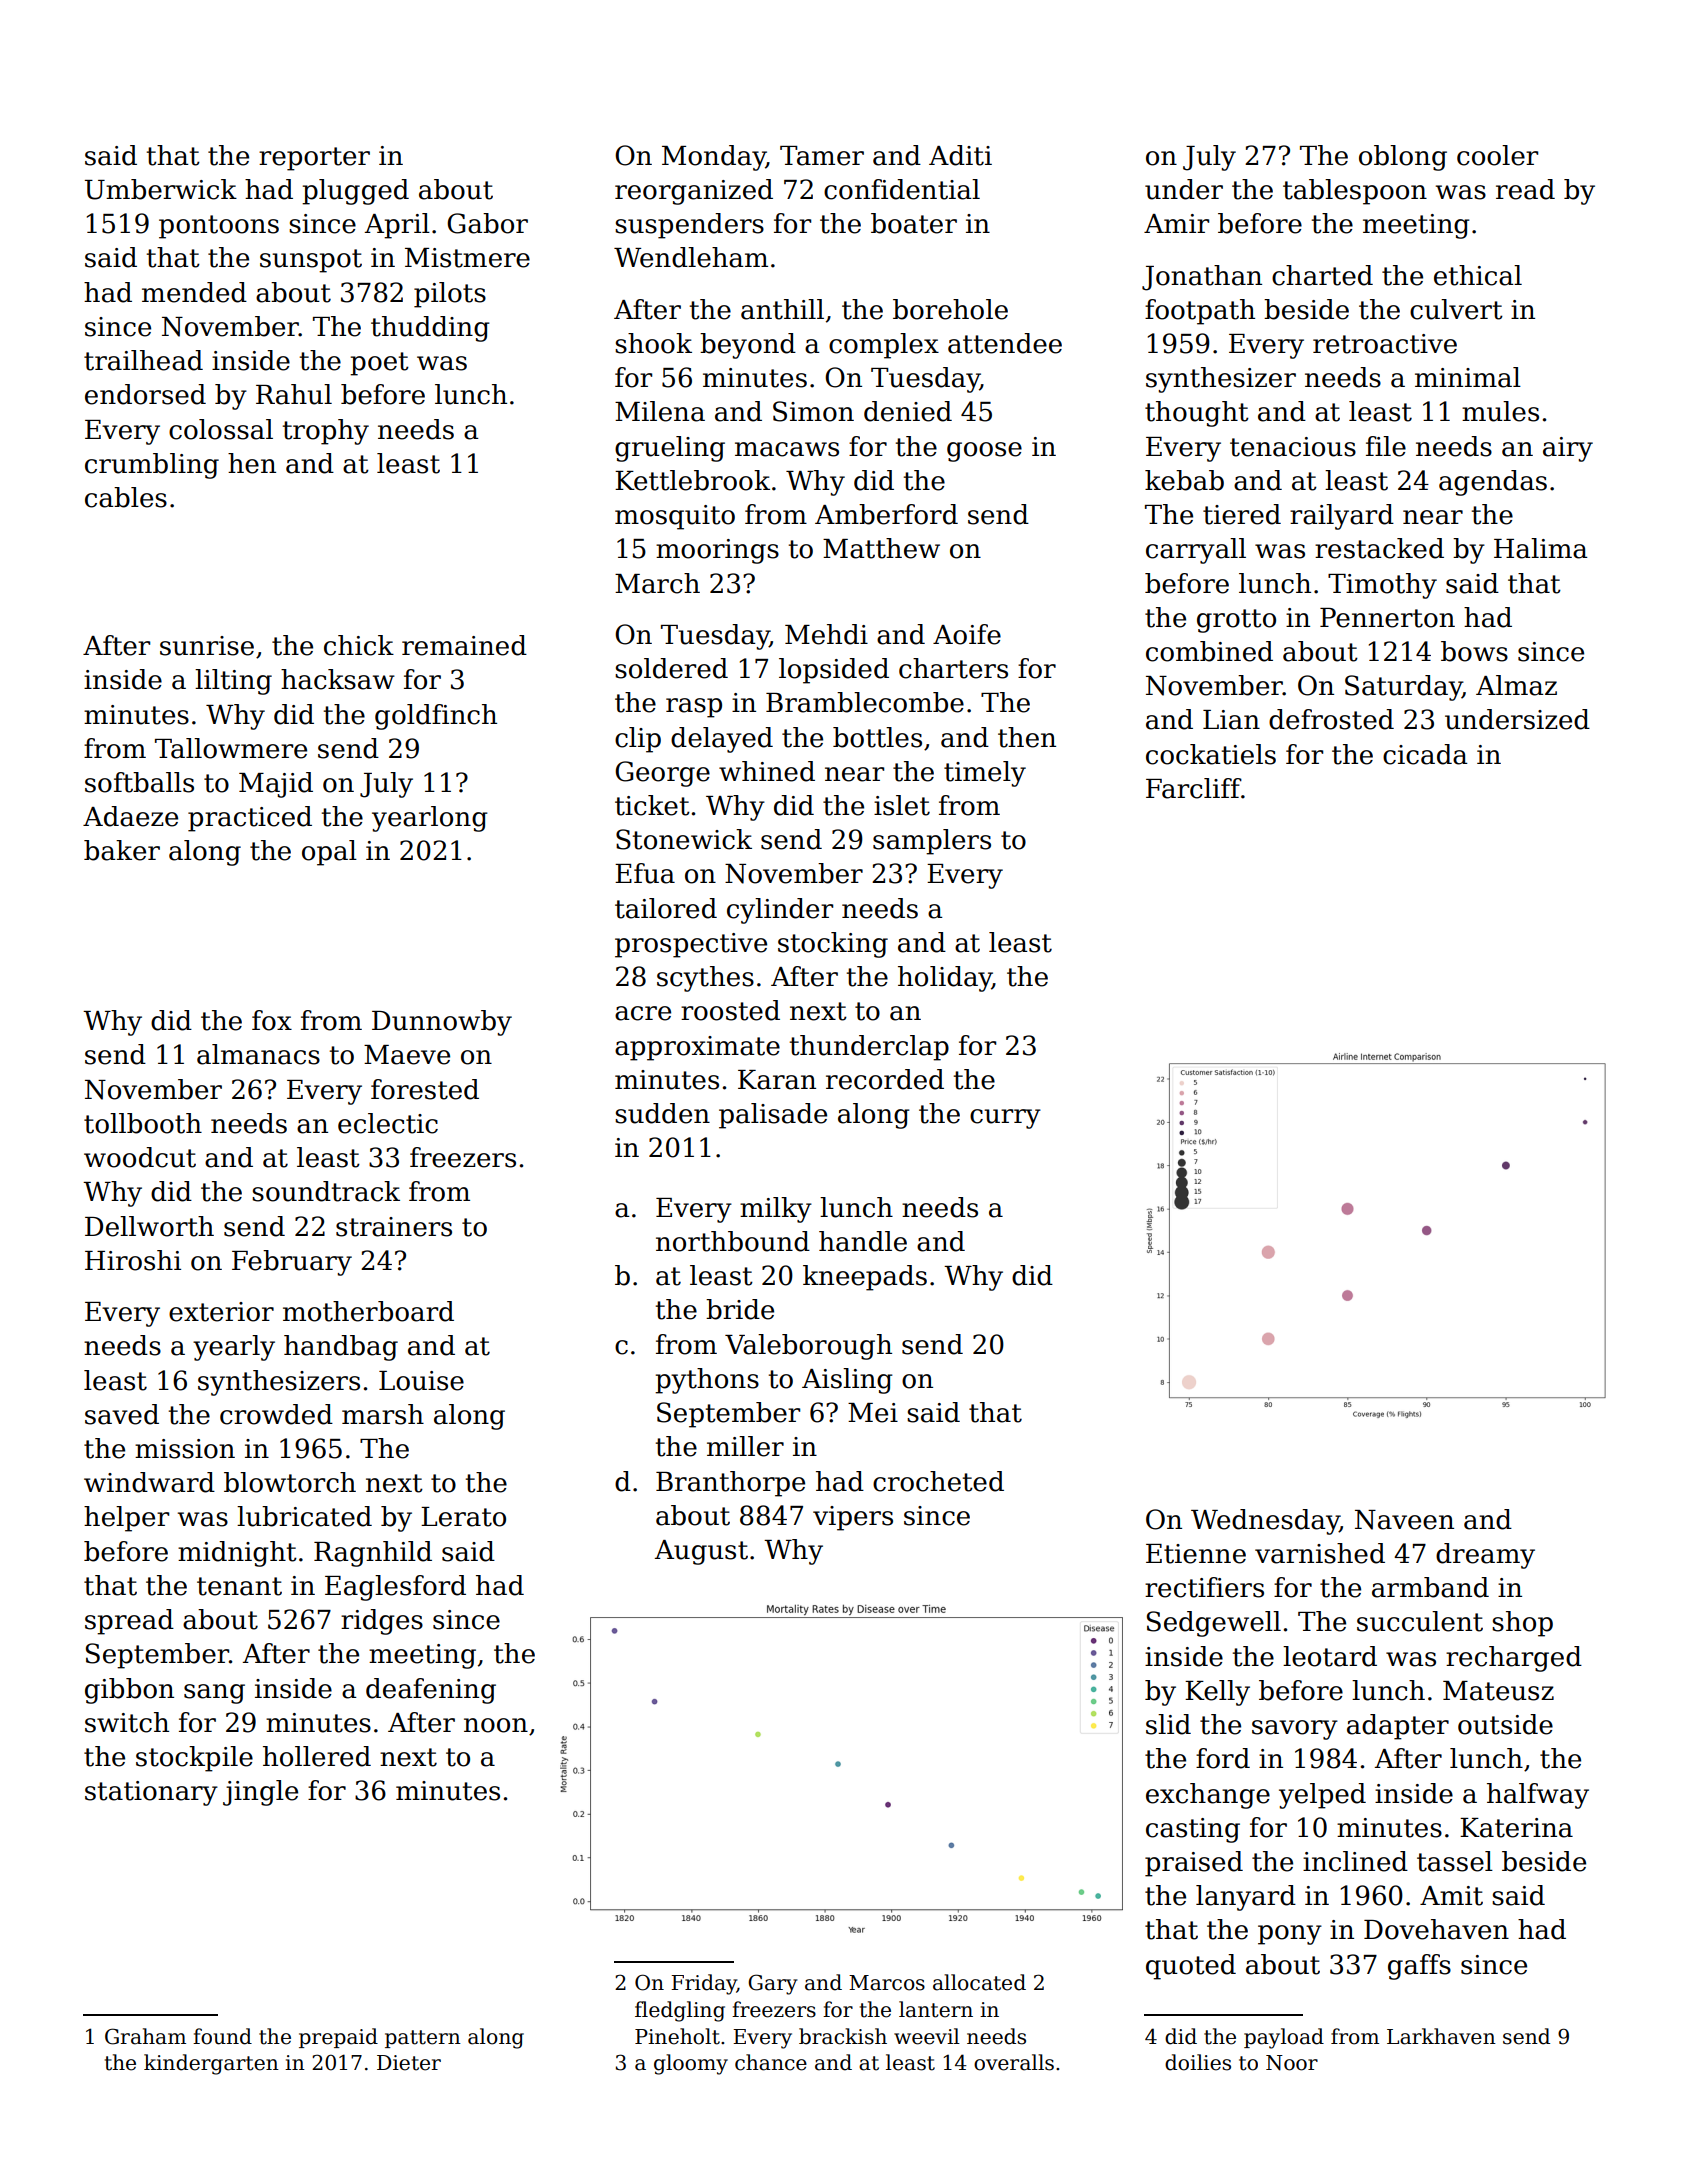  I want to click on remained, so click(464, 645).
